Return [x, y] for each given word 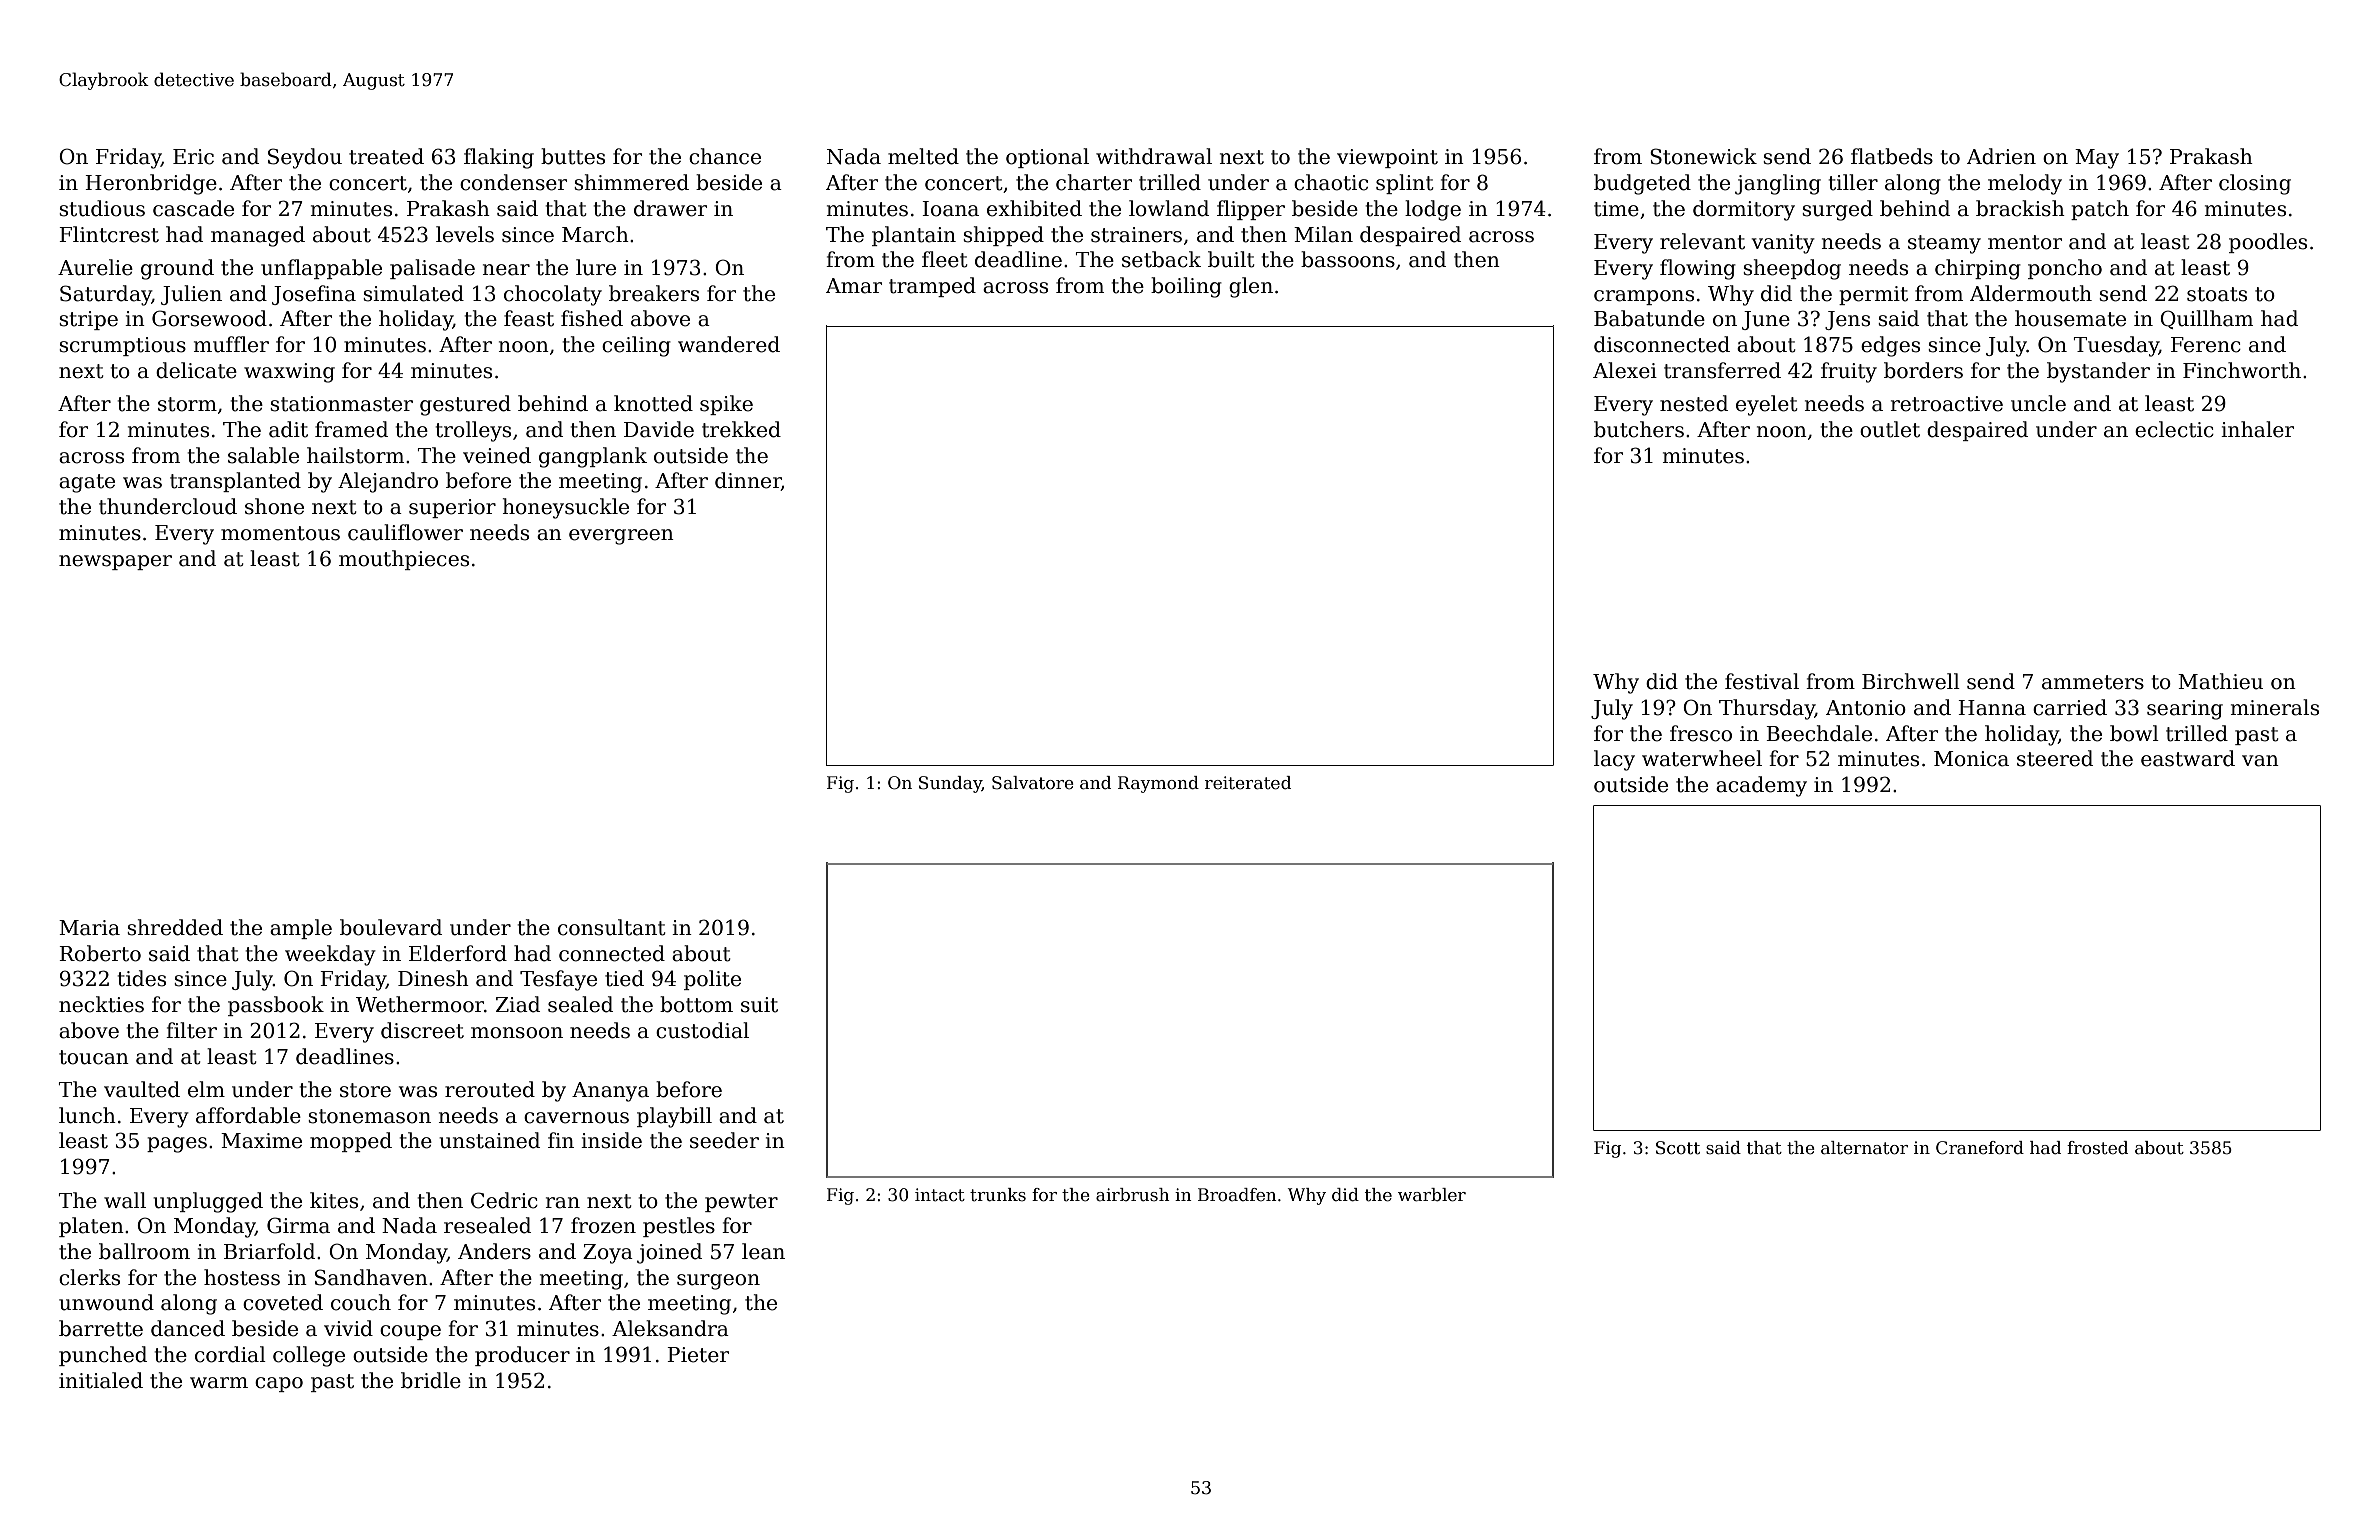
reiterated [1248, 783]
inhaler [2257, 429]
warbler [1432, 1195]
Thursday [1767, 709]
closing [2255, 184]
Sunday [950, 784]
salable [263, 455]
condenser [513, 182]
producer [522, 1356]
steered [2055, 758]
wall [125, 1200]
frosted [2097, 1148]
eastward [2188, 758]
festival [1762, 681]
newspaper [115, 562]
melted [923, 156]
